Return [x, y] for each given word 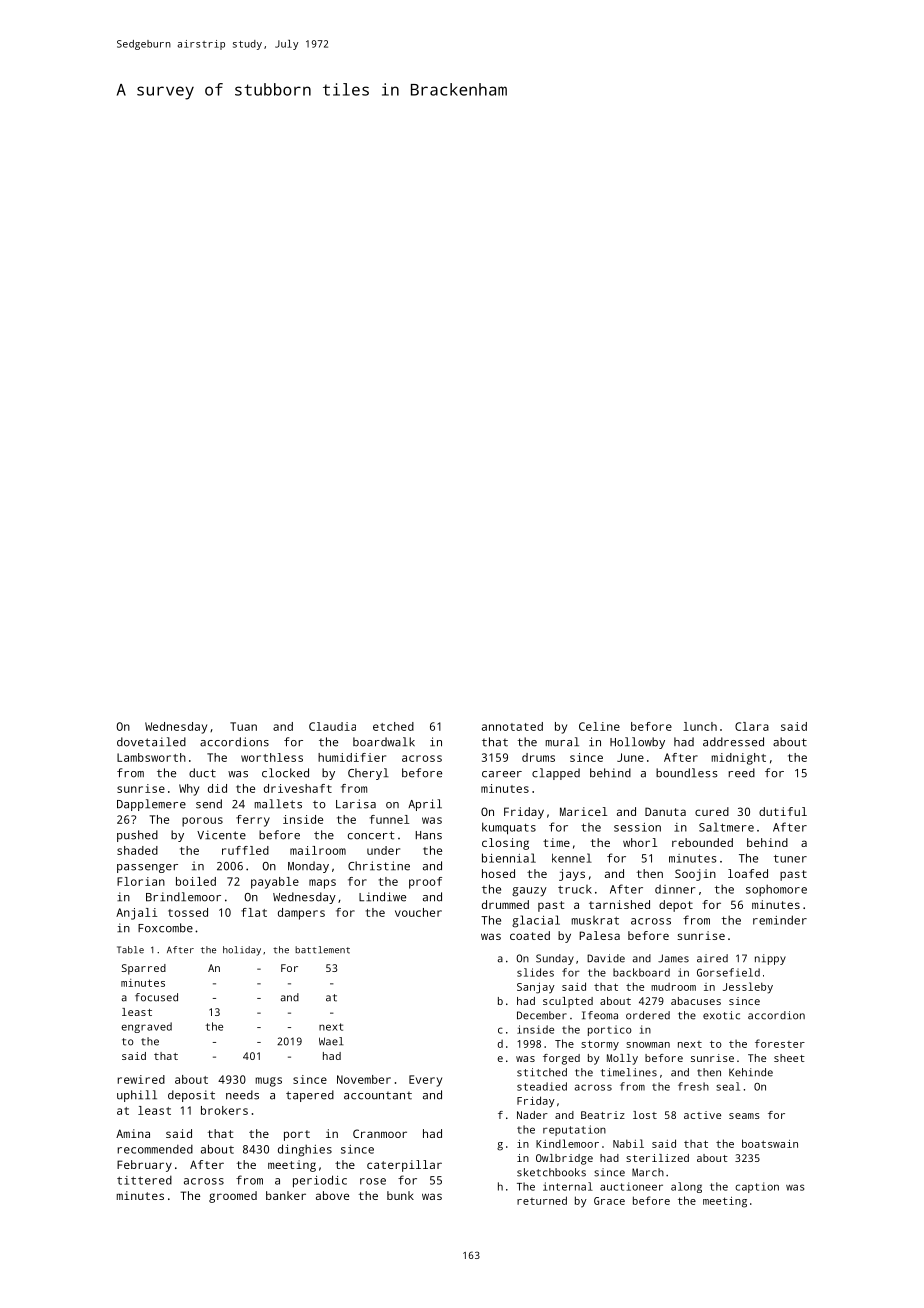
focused [156, 997]
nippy [770, 959]
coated [530, 935]
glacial [536, 921]
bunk [400, 1195]
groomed [233, 1197]
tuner [790, 859]
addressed [733, 742]
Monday [308, 867]
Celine [599, 726]
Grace [609, 1201]
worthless [272, 757]
